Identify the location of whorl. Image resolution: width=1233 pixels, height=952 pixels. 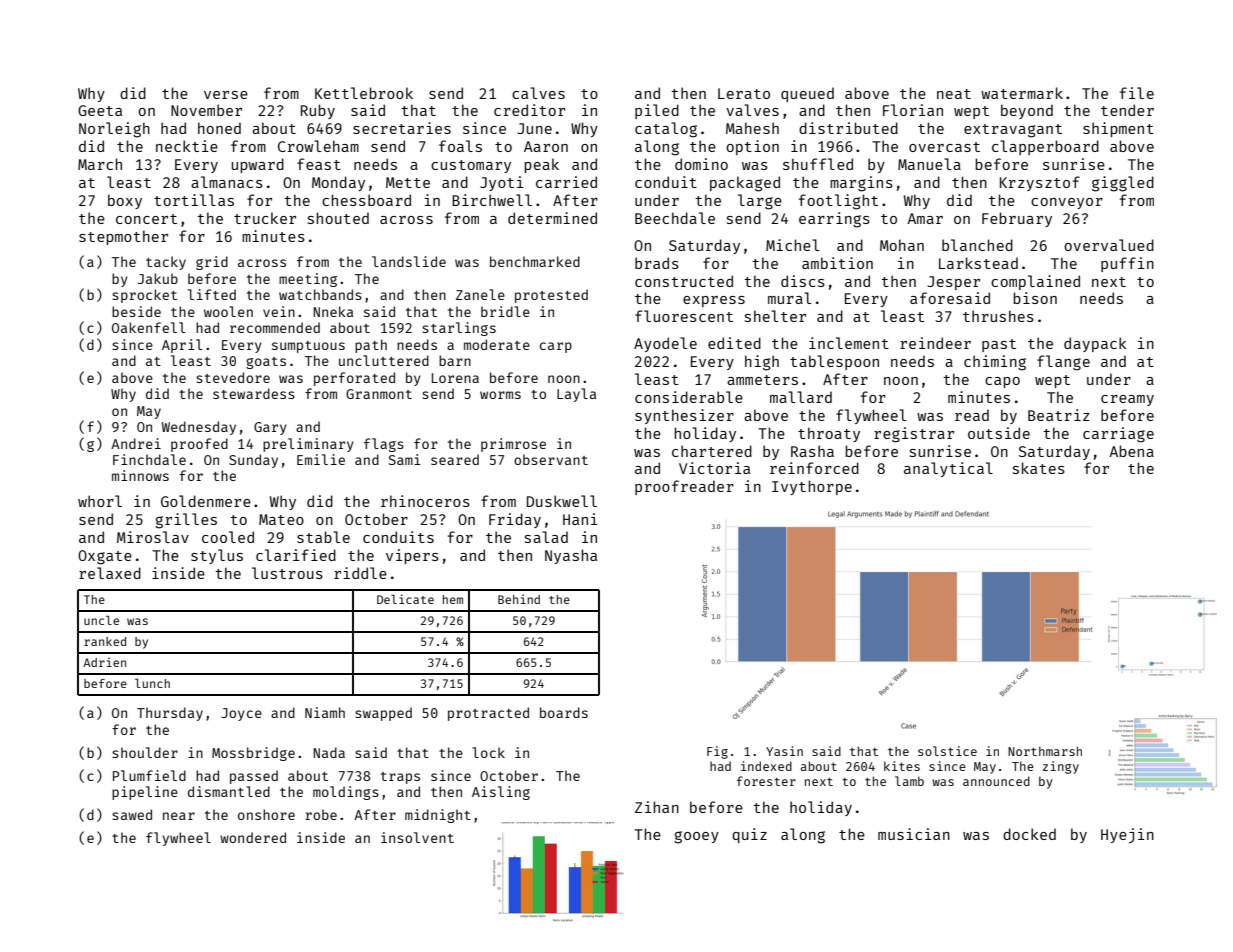
(100, 501).
